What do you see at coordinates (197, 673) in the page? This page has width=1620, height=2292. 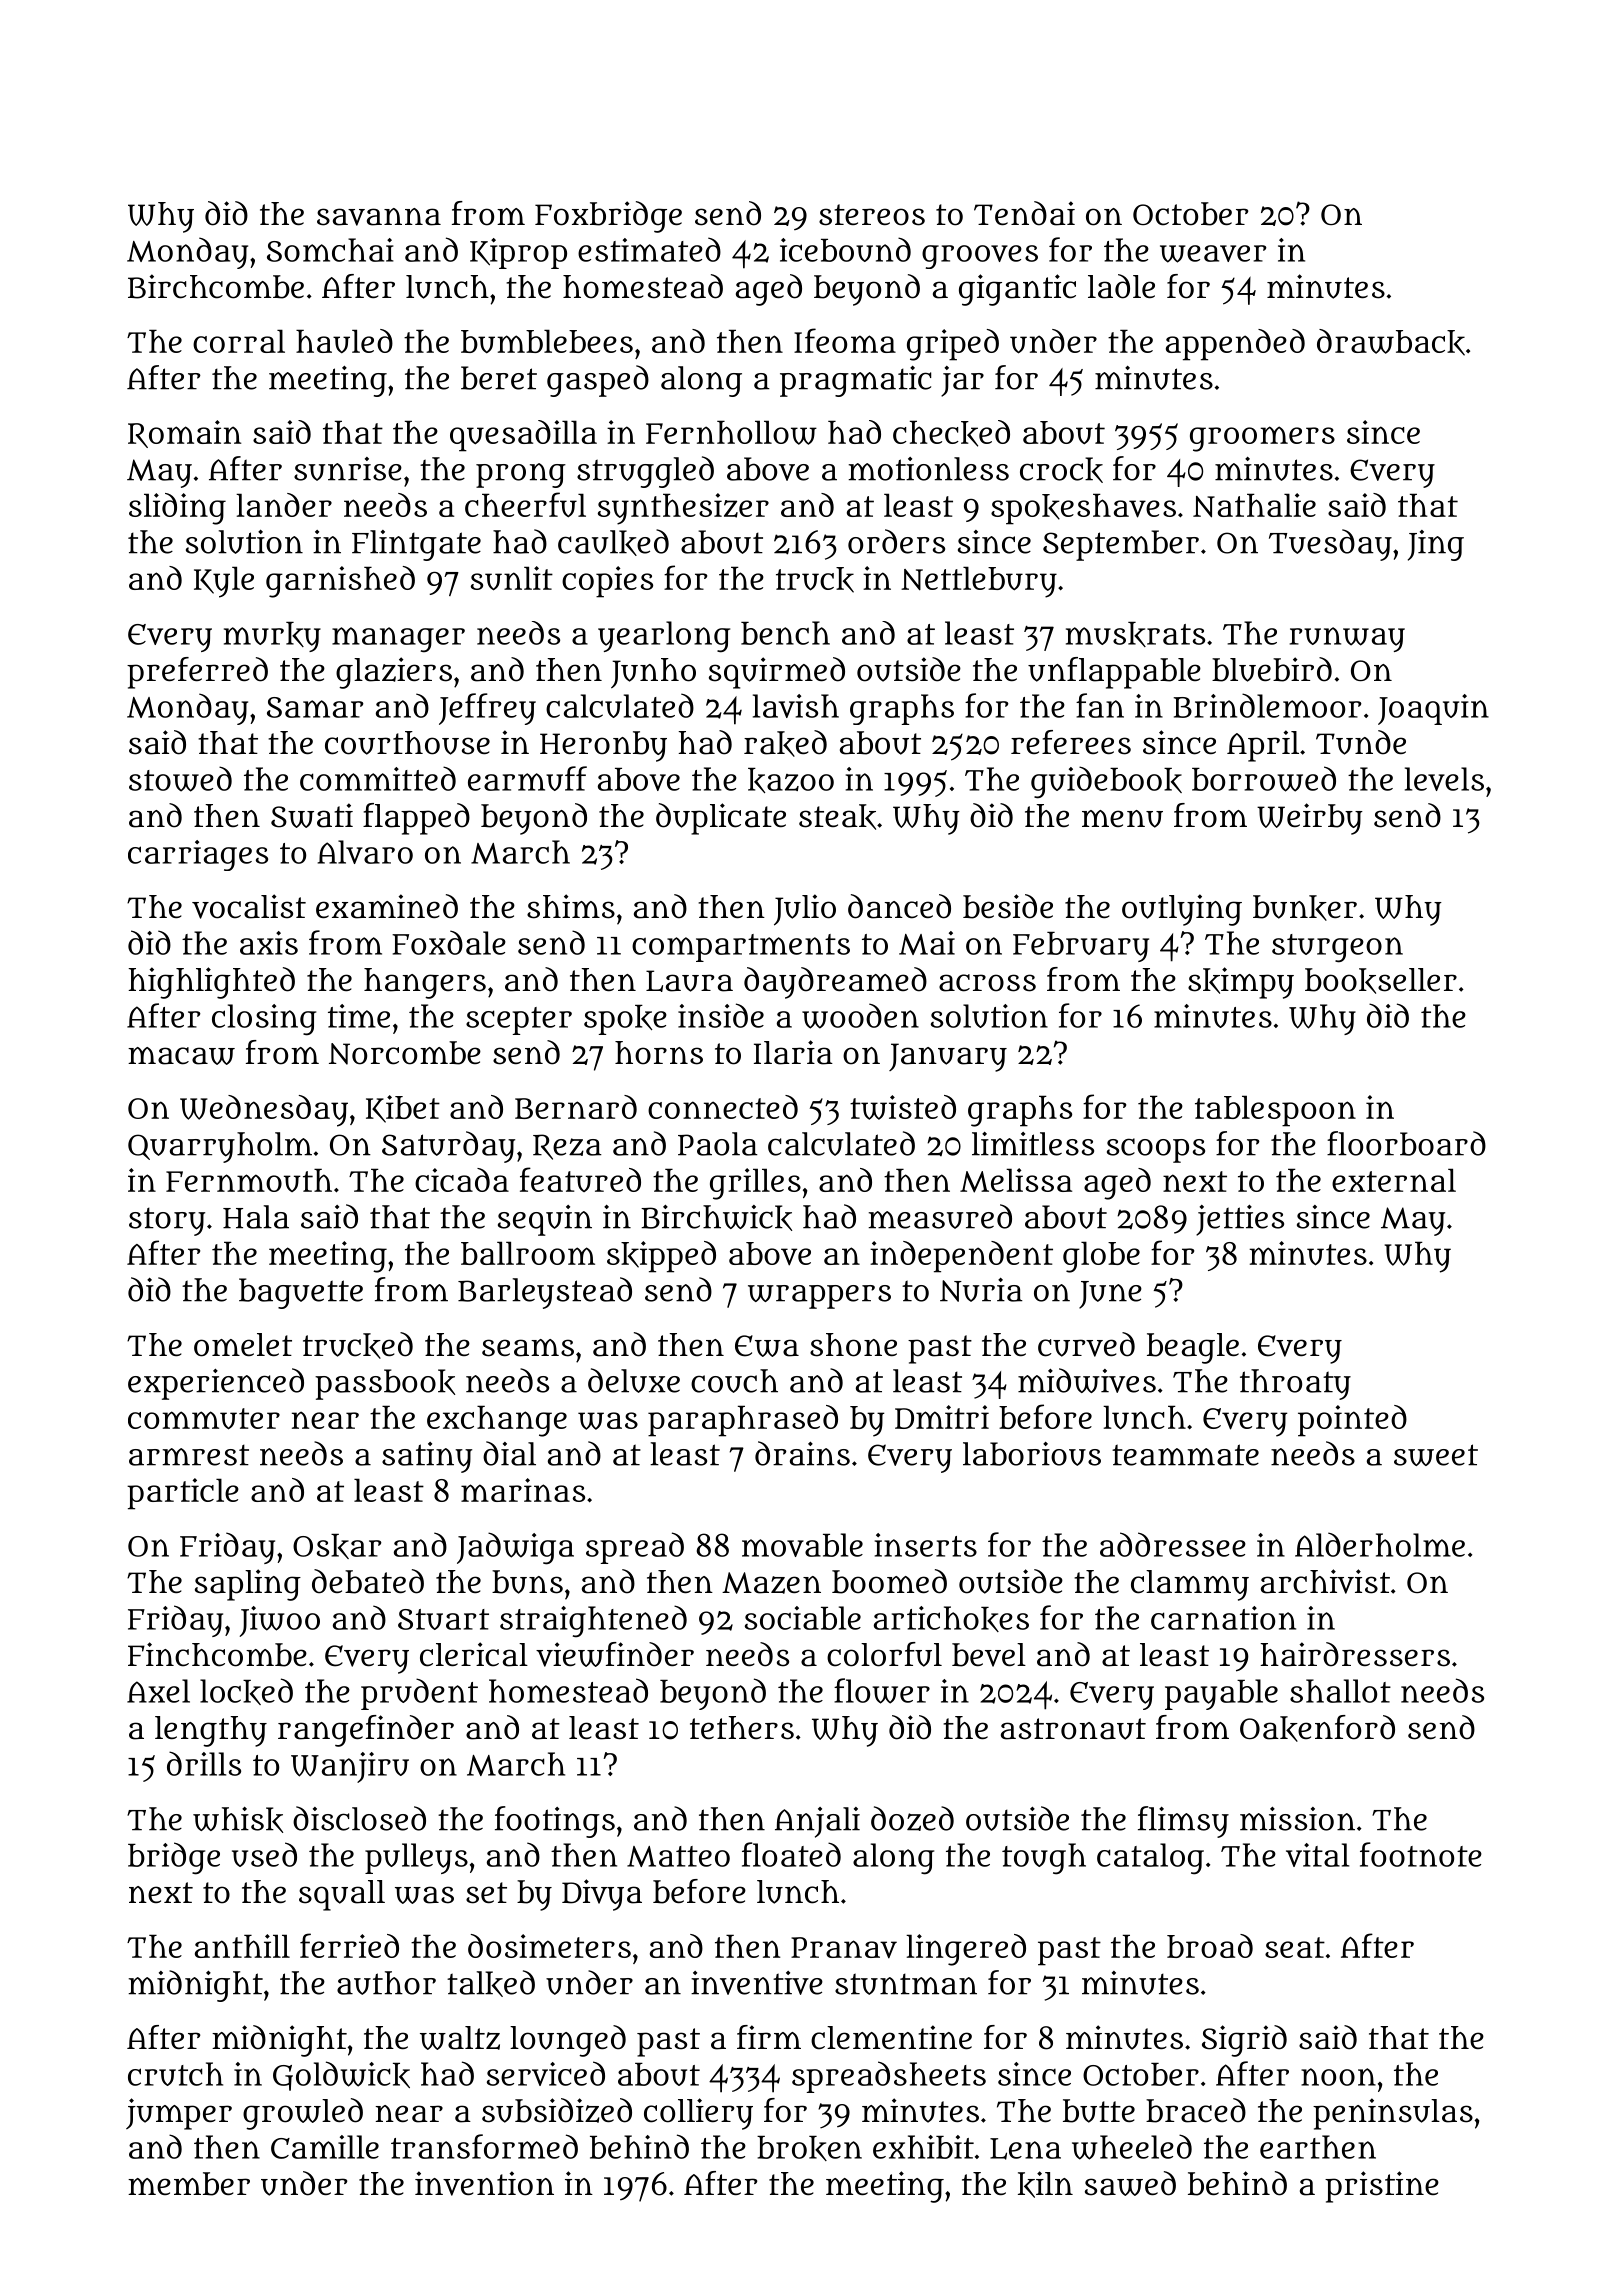 I see `preferred` at bounding box center [197, 673].
